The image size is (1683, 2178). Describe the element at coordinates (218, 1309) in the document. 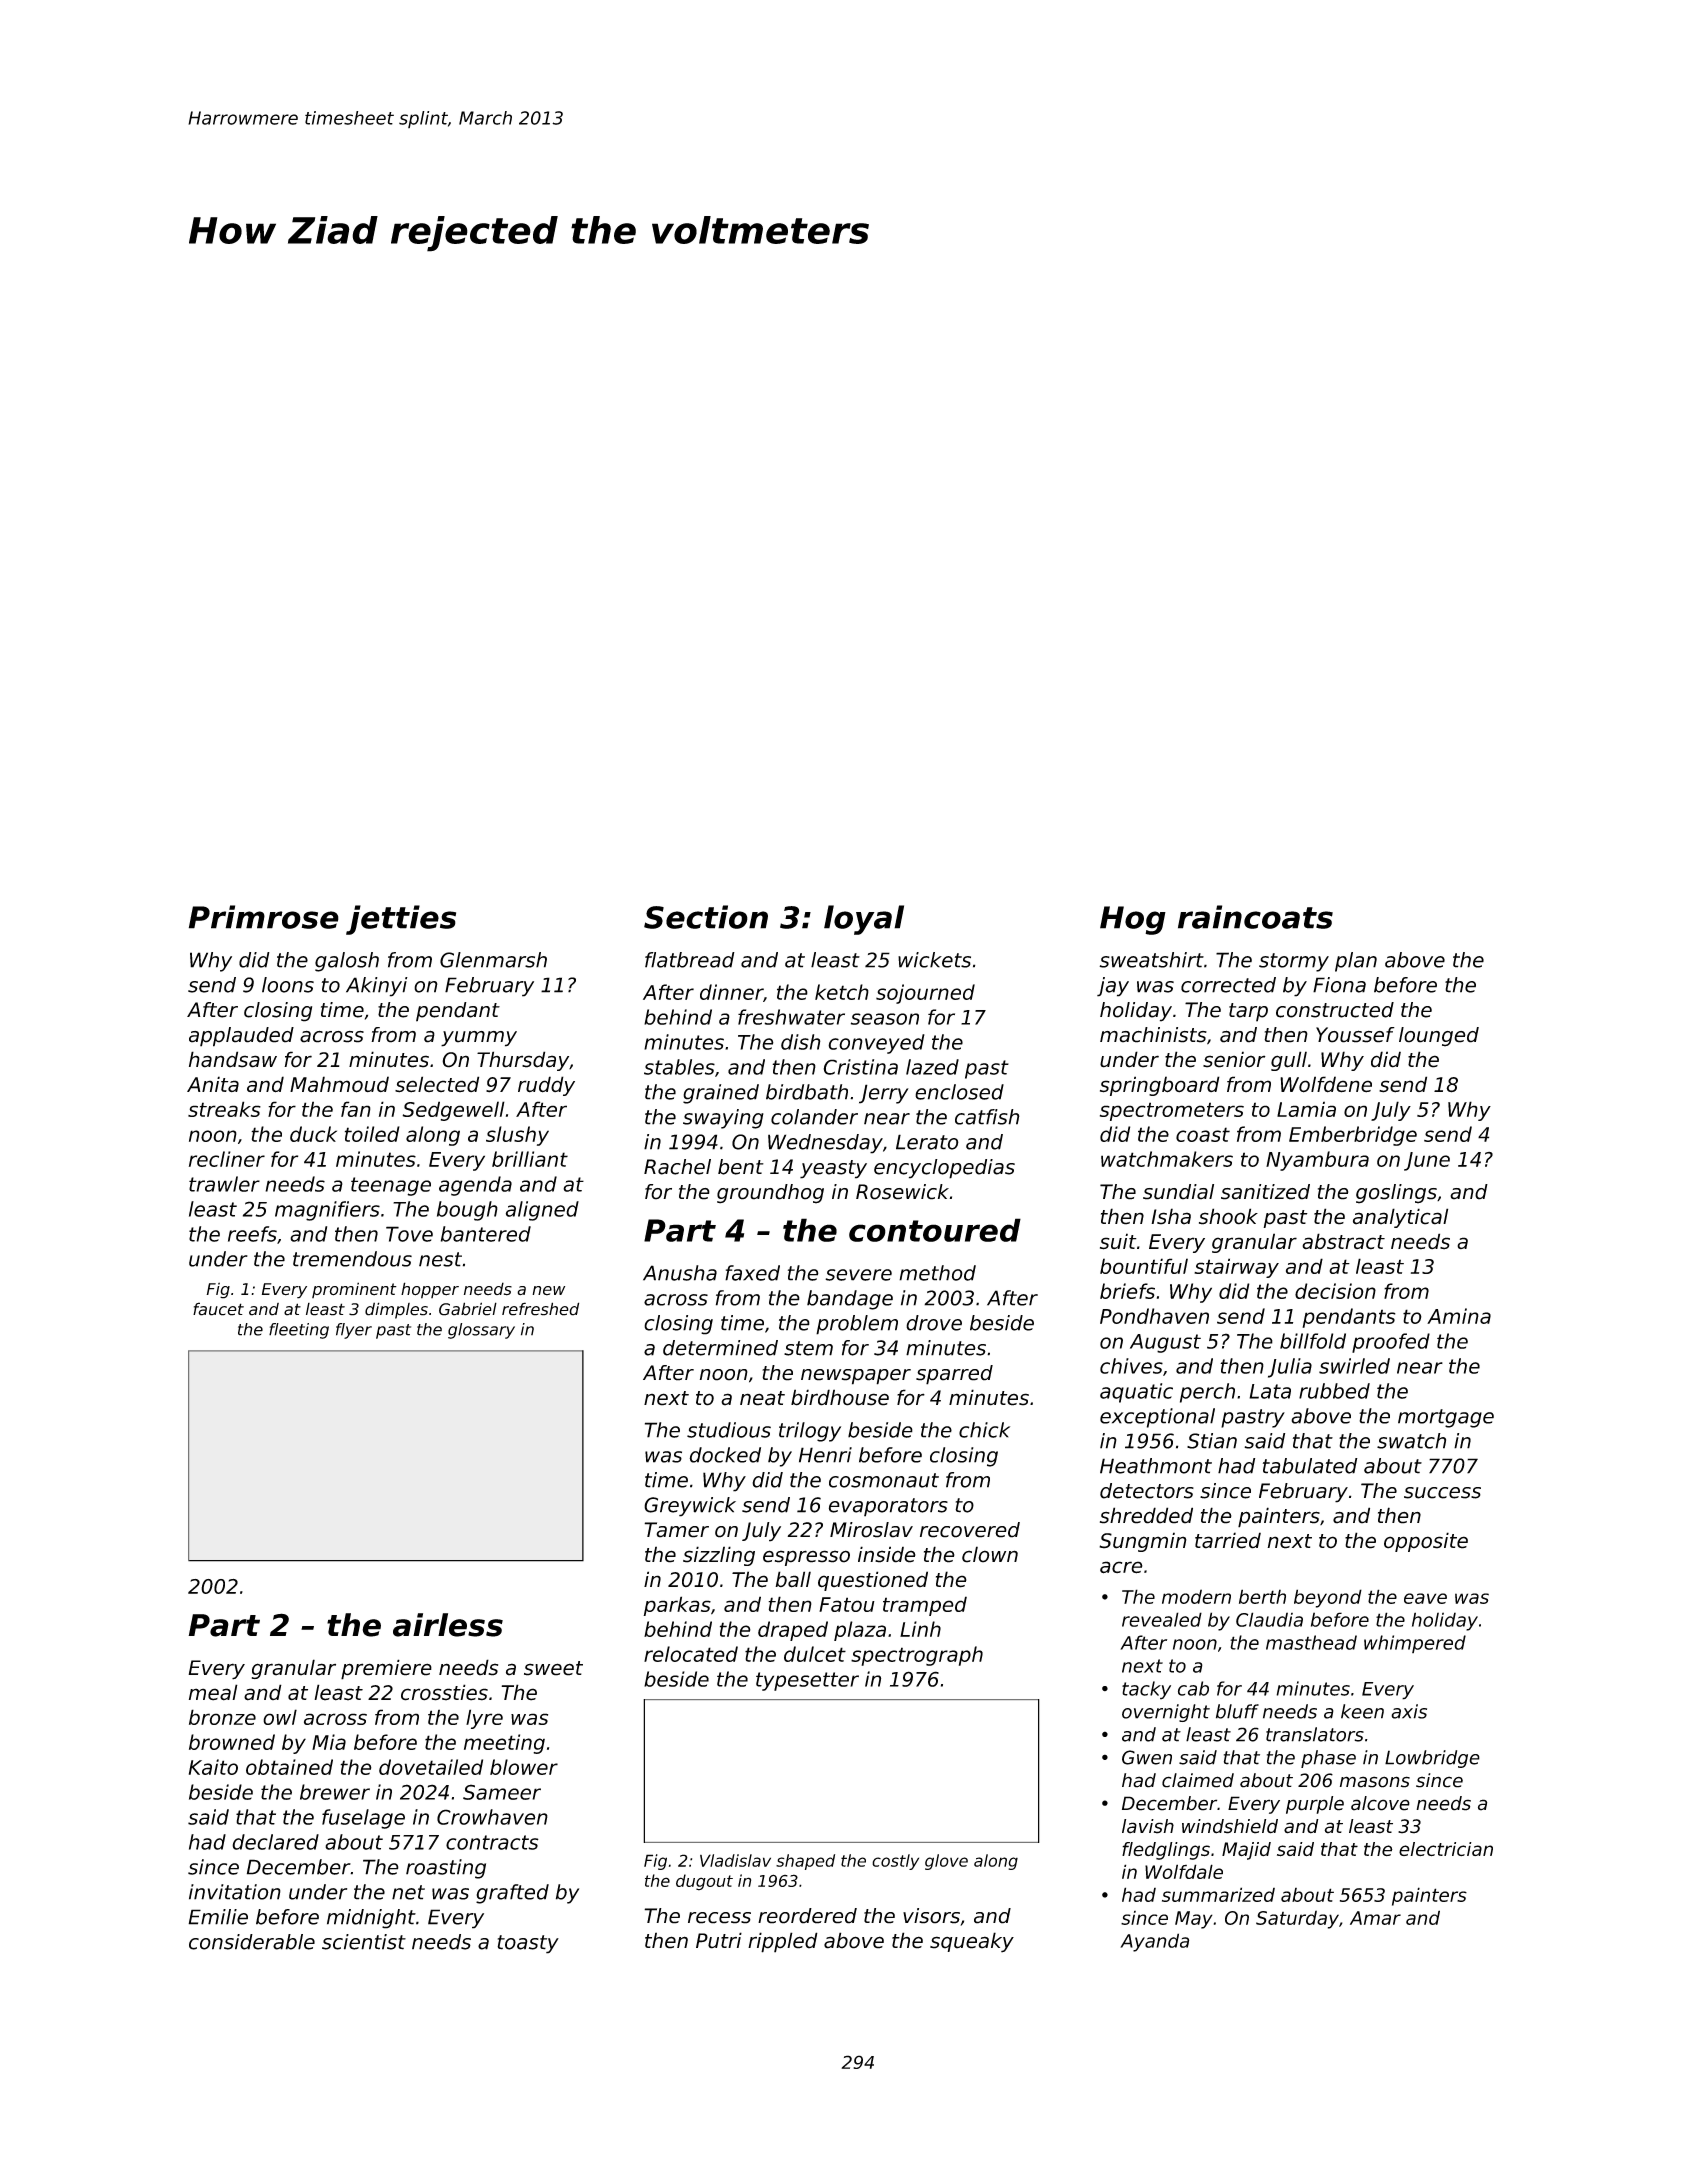

I see `faucet` at that location.
